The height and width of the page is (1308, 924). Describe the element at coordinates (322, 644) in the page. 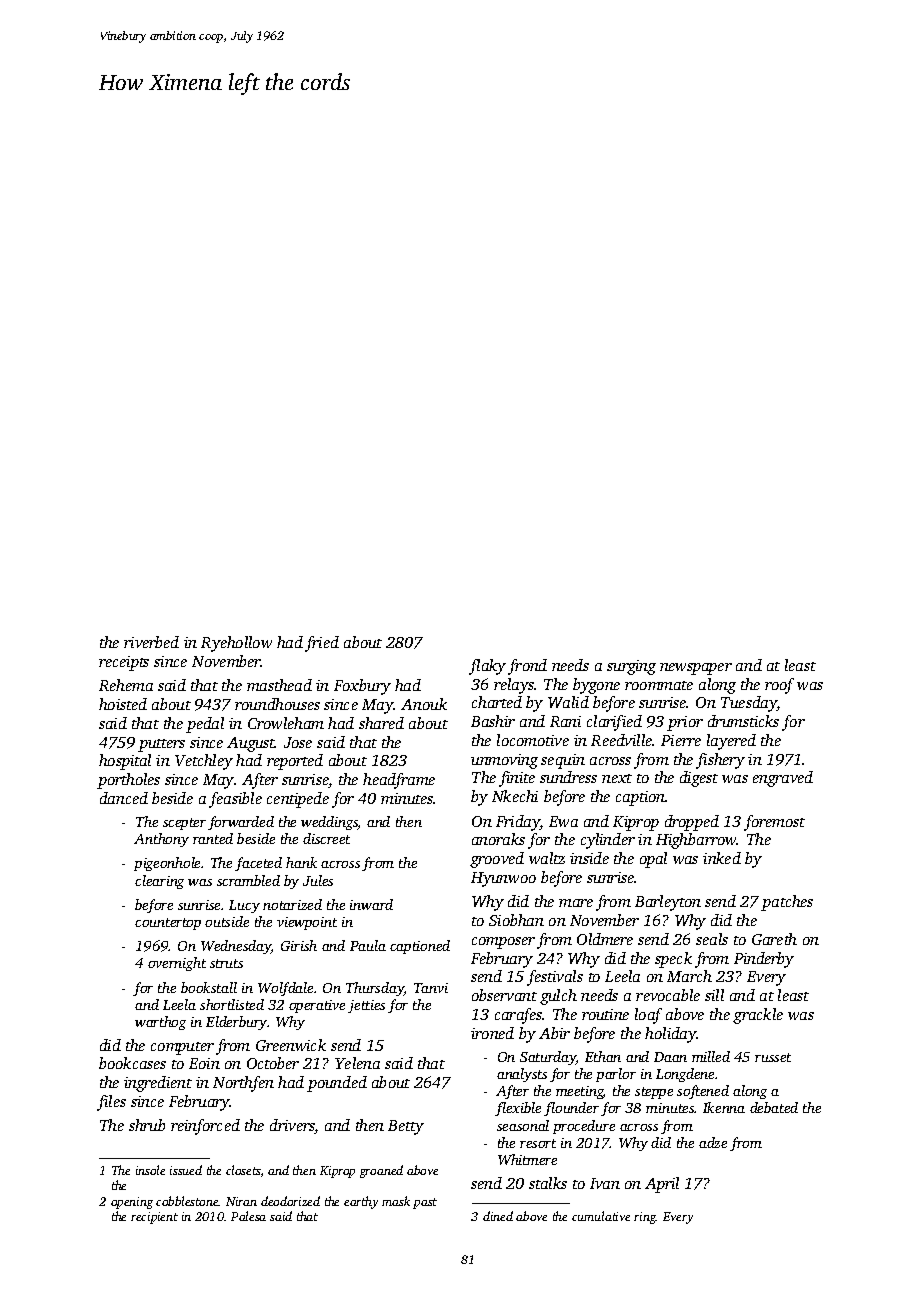

I see `fried` at that location.
